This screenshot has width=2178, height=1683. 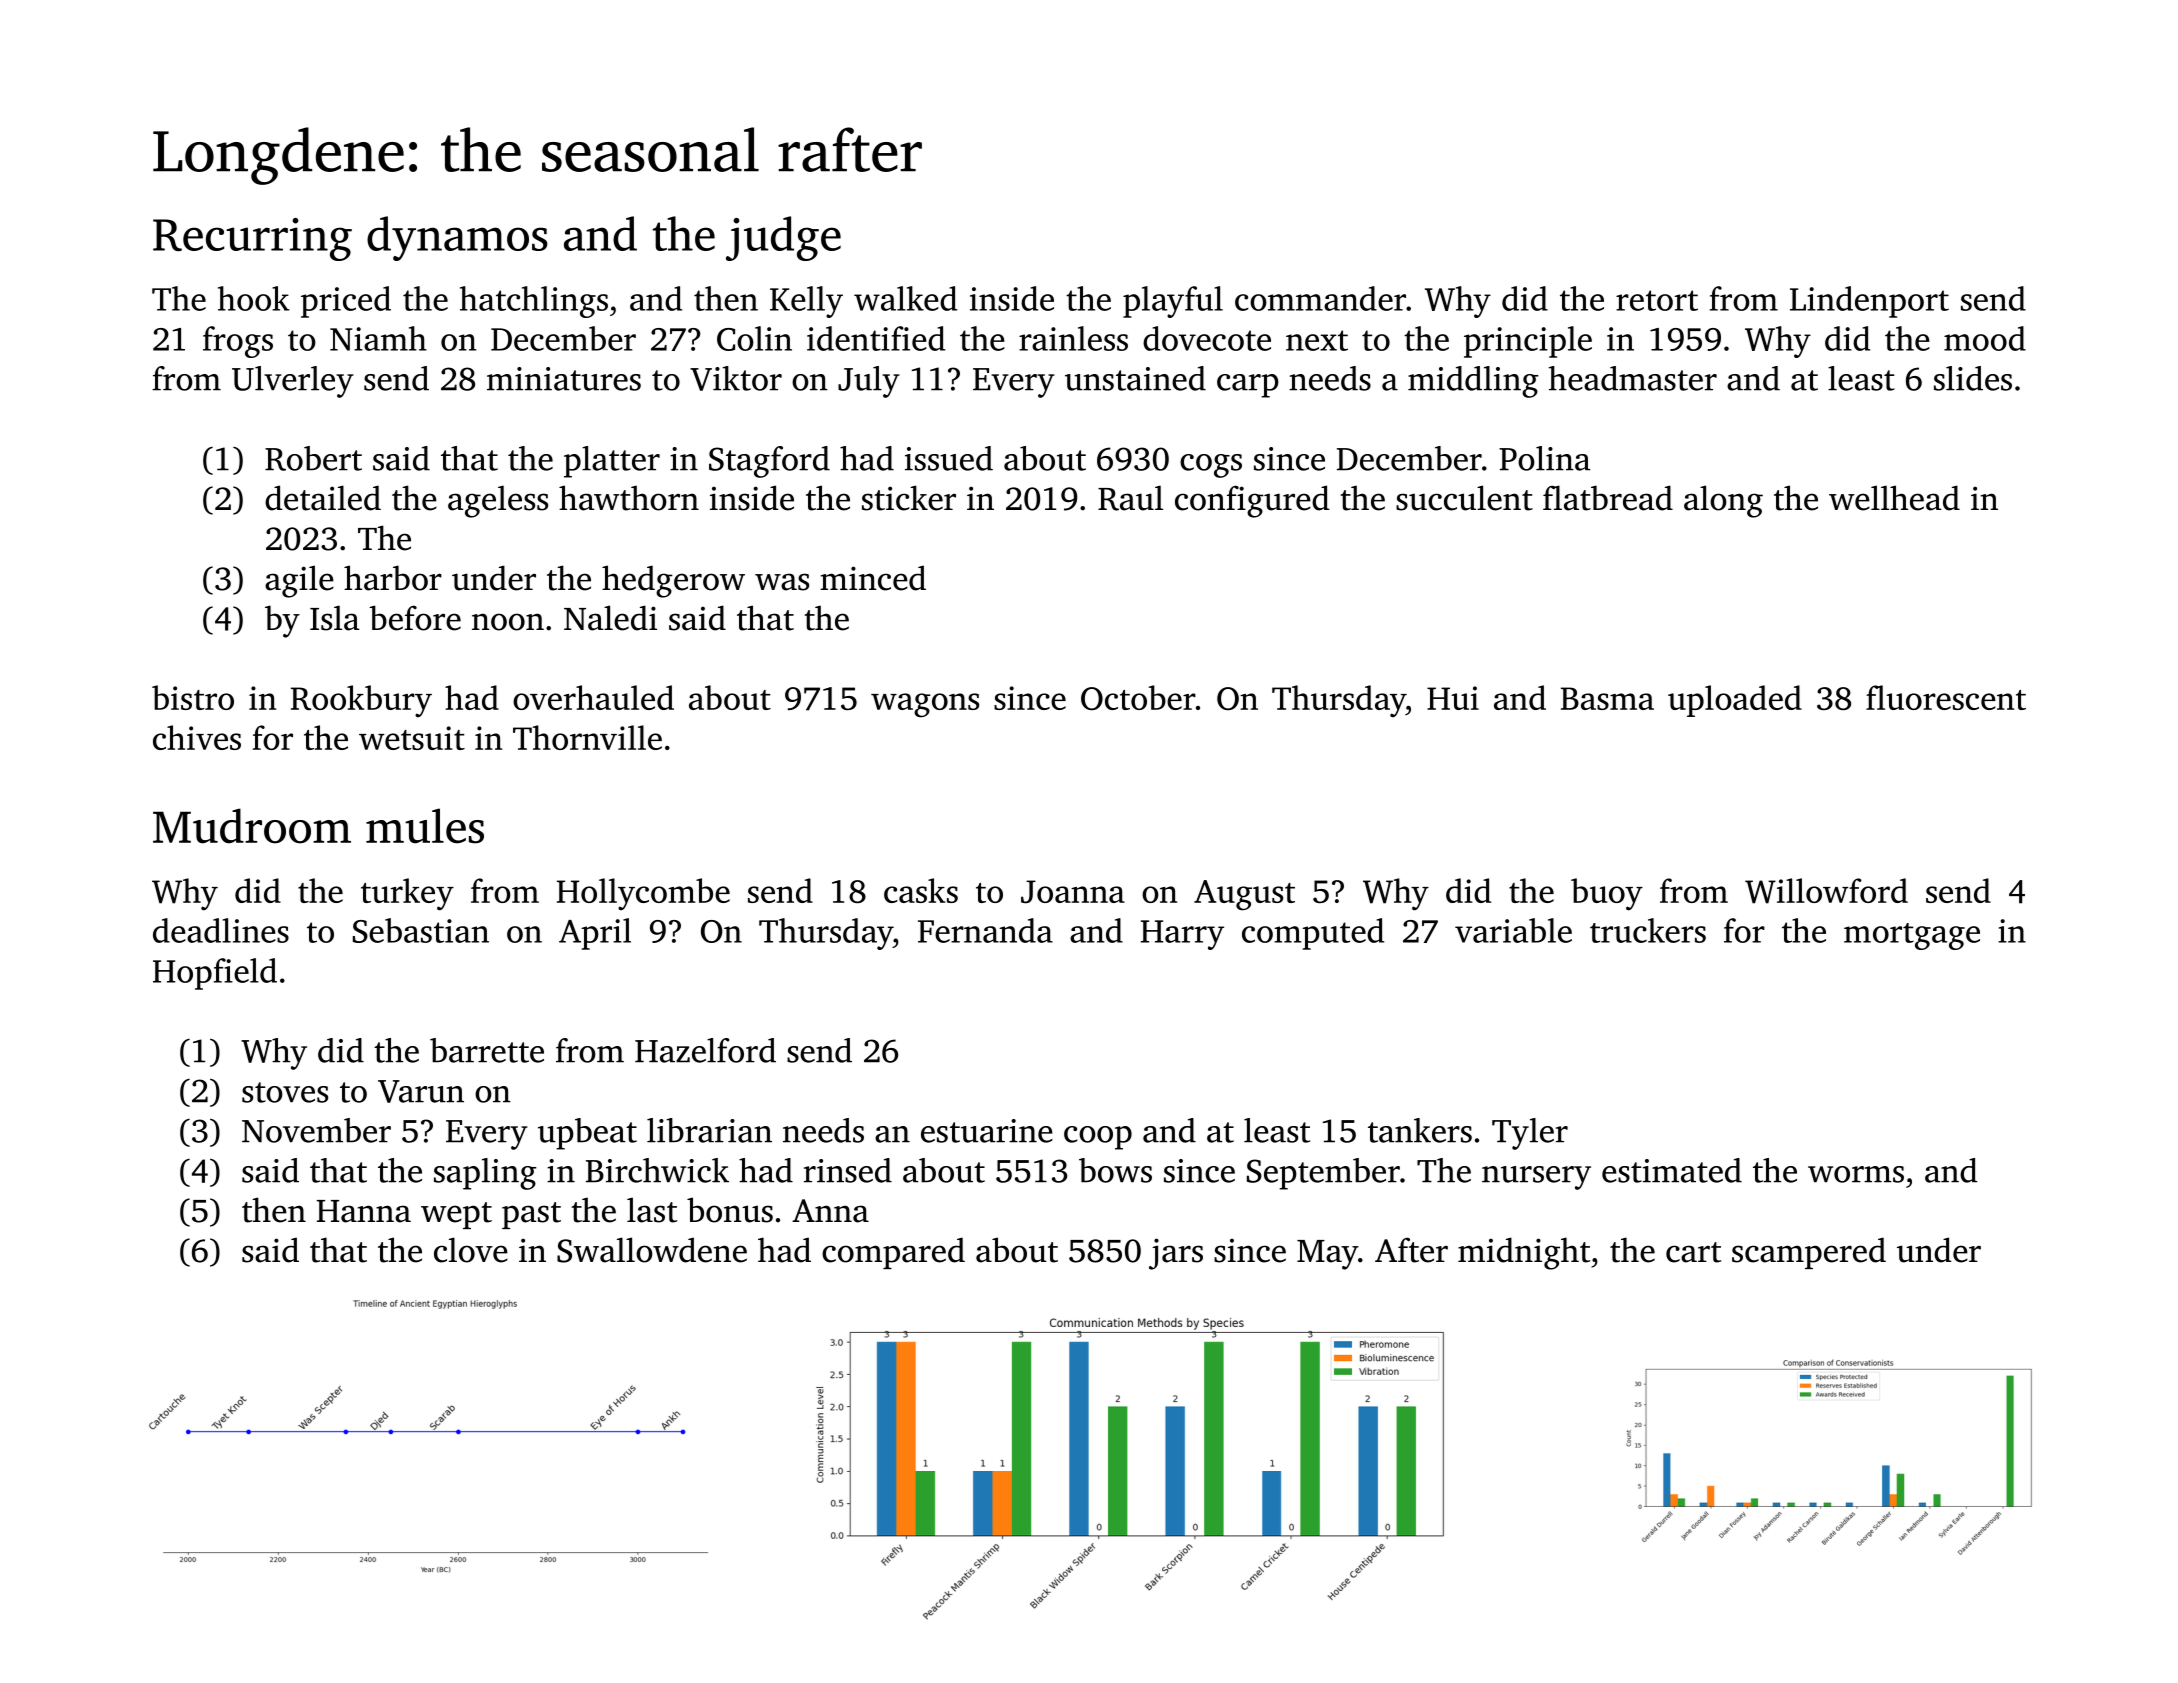 What do you see at coordinates (921, 890) in the screenshot?
I see `casks` at bounding box center [921, 890].
